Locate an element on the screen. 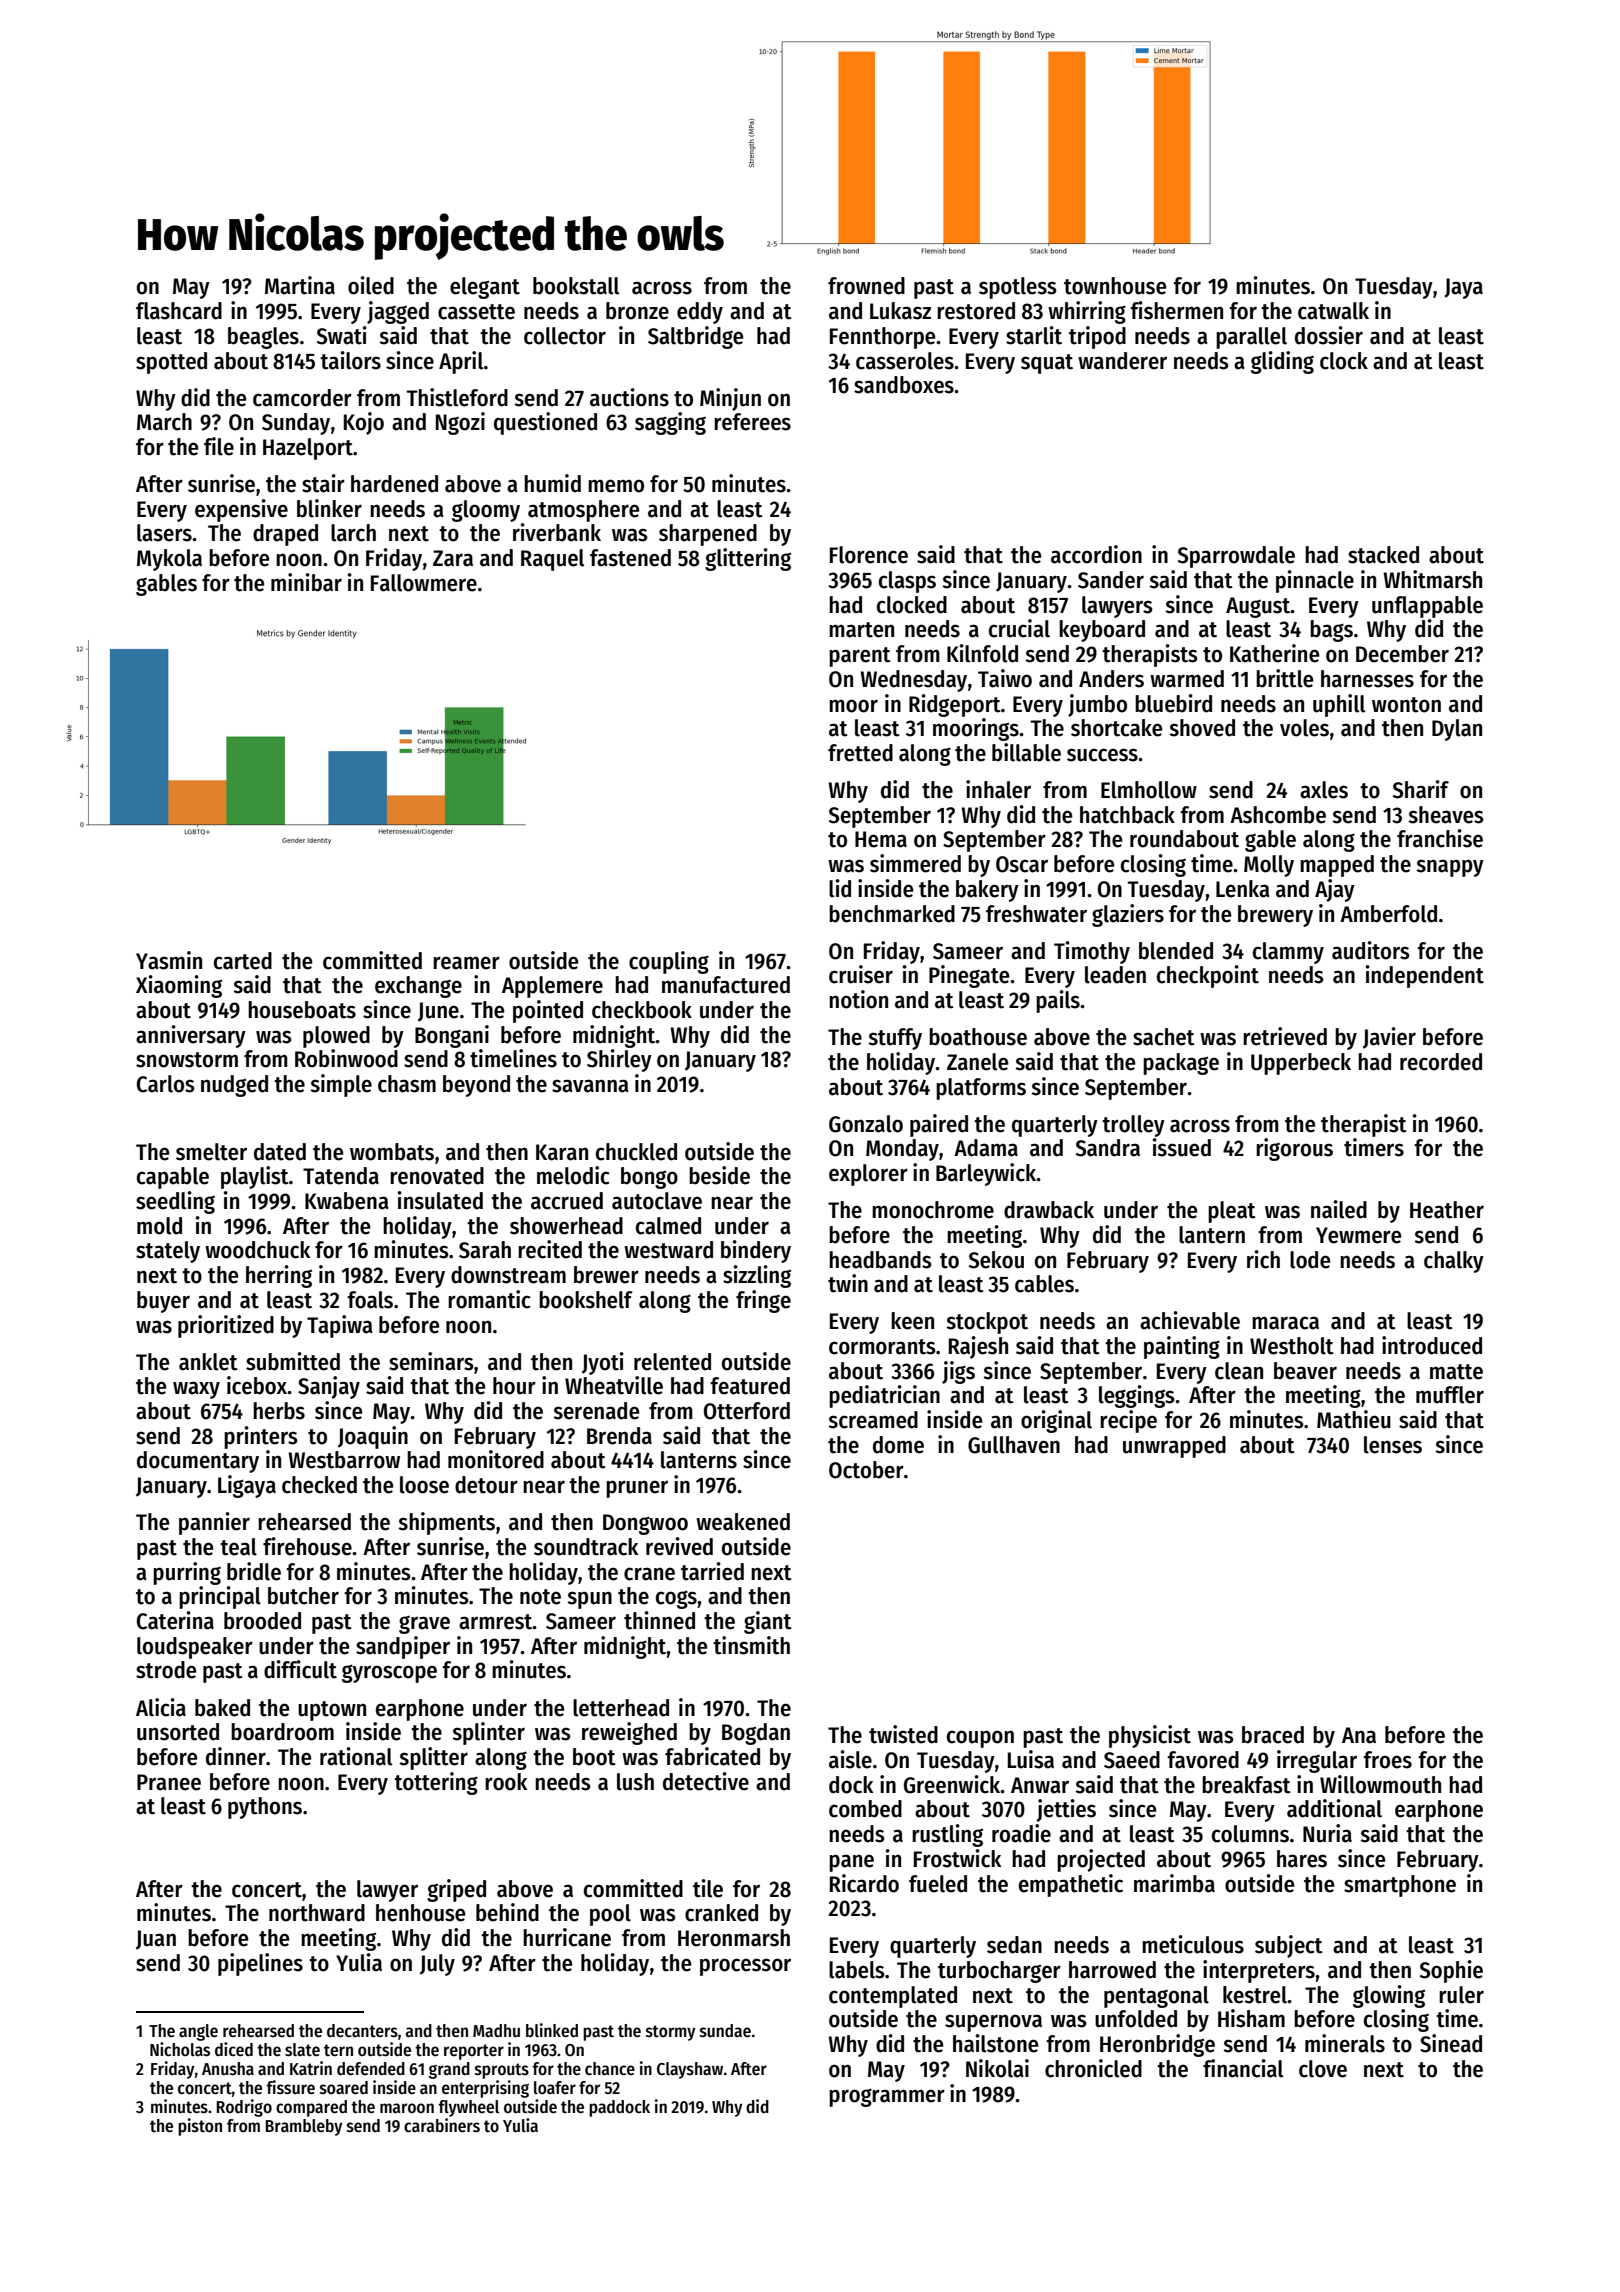  braced is located at coordinates (1273, 1735).
